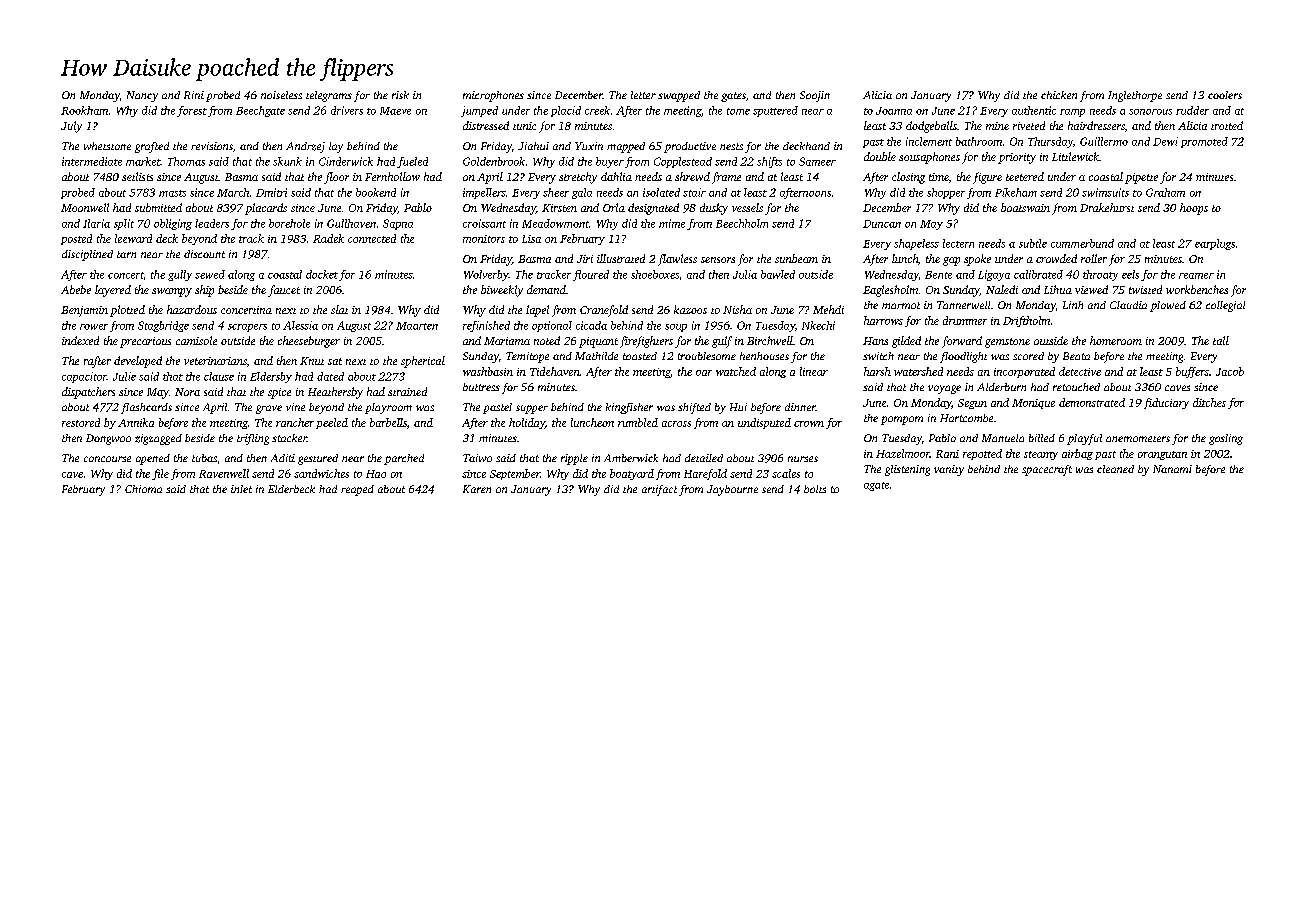 Image resolution: width=1308 pixels, height=924 pixels. Describe the element at coordinates (1094, 258) in the screenshot. I see `roller` at that location.
